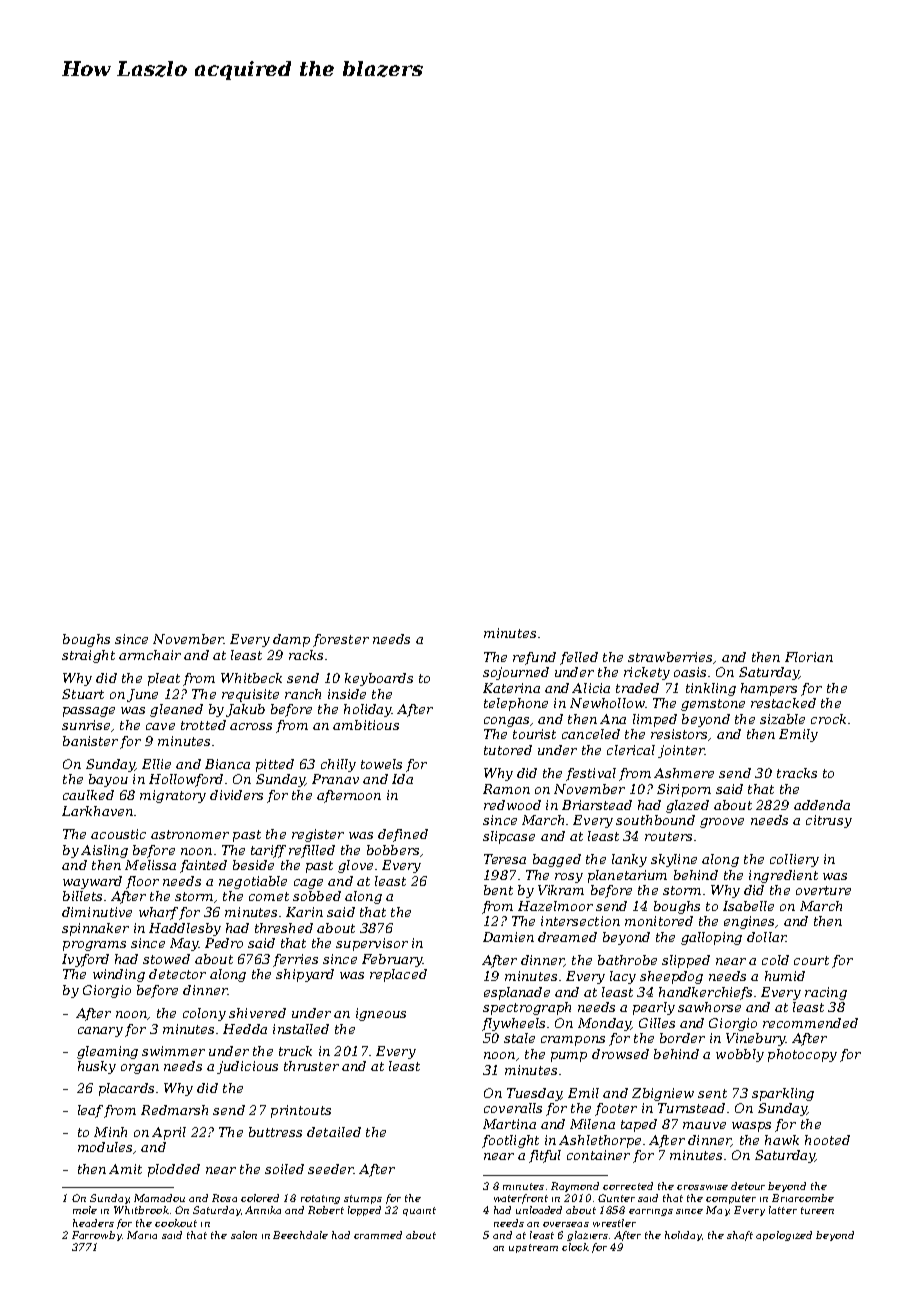  I want to click on Siriporn, so click(684, 790).
